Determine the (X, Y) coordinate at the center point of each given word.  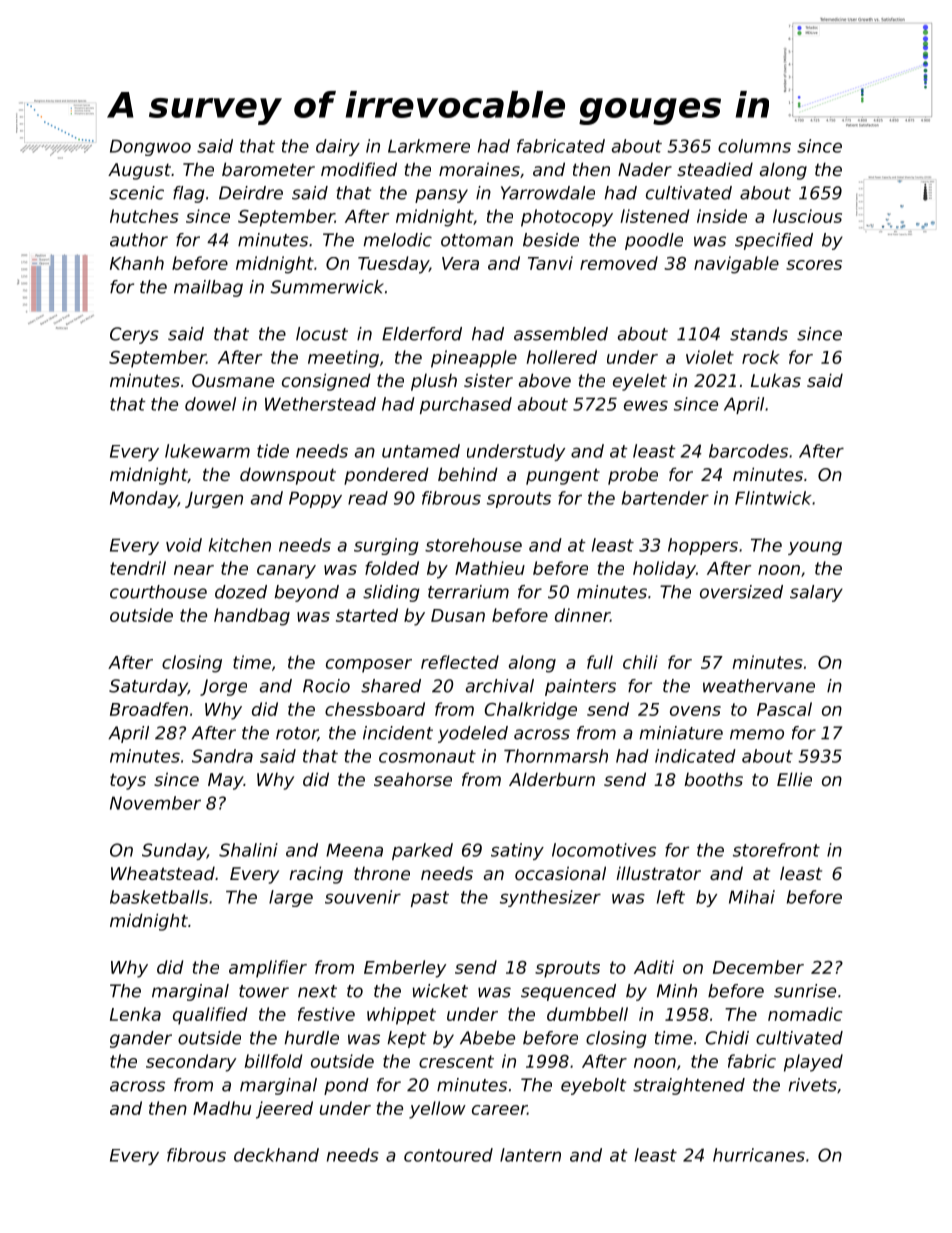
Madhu (222, 1108)
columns (754, 146)
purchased (466, 405)
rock (761, 357)
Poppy (315, 499)
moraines (479, 169)
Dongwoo (150, 147)
